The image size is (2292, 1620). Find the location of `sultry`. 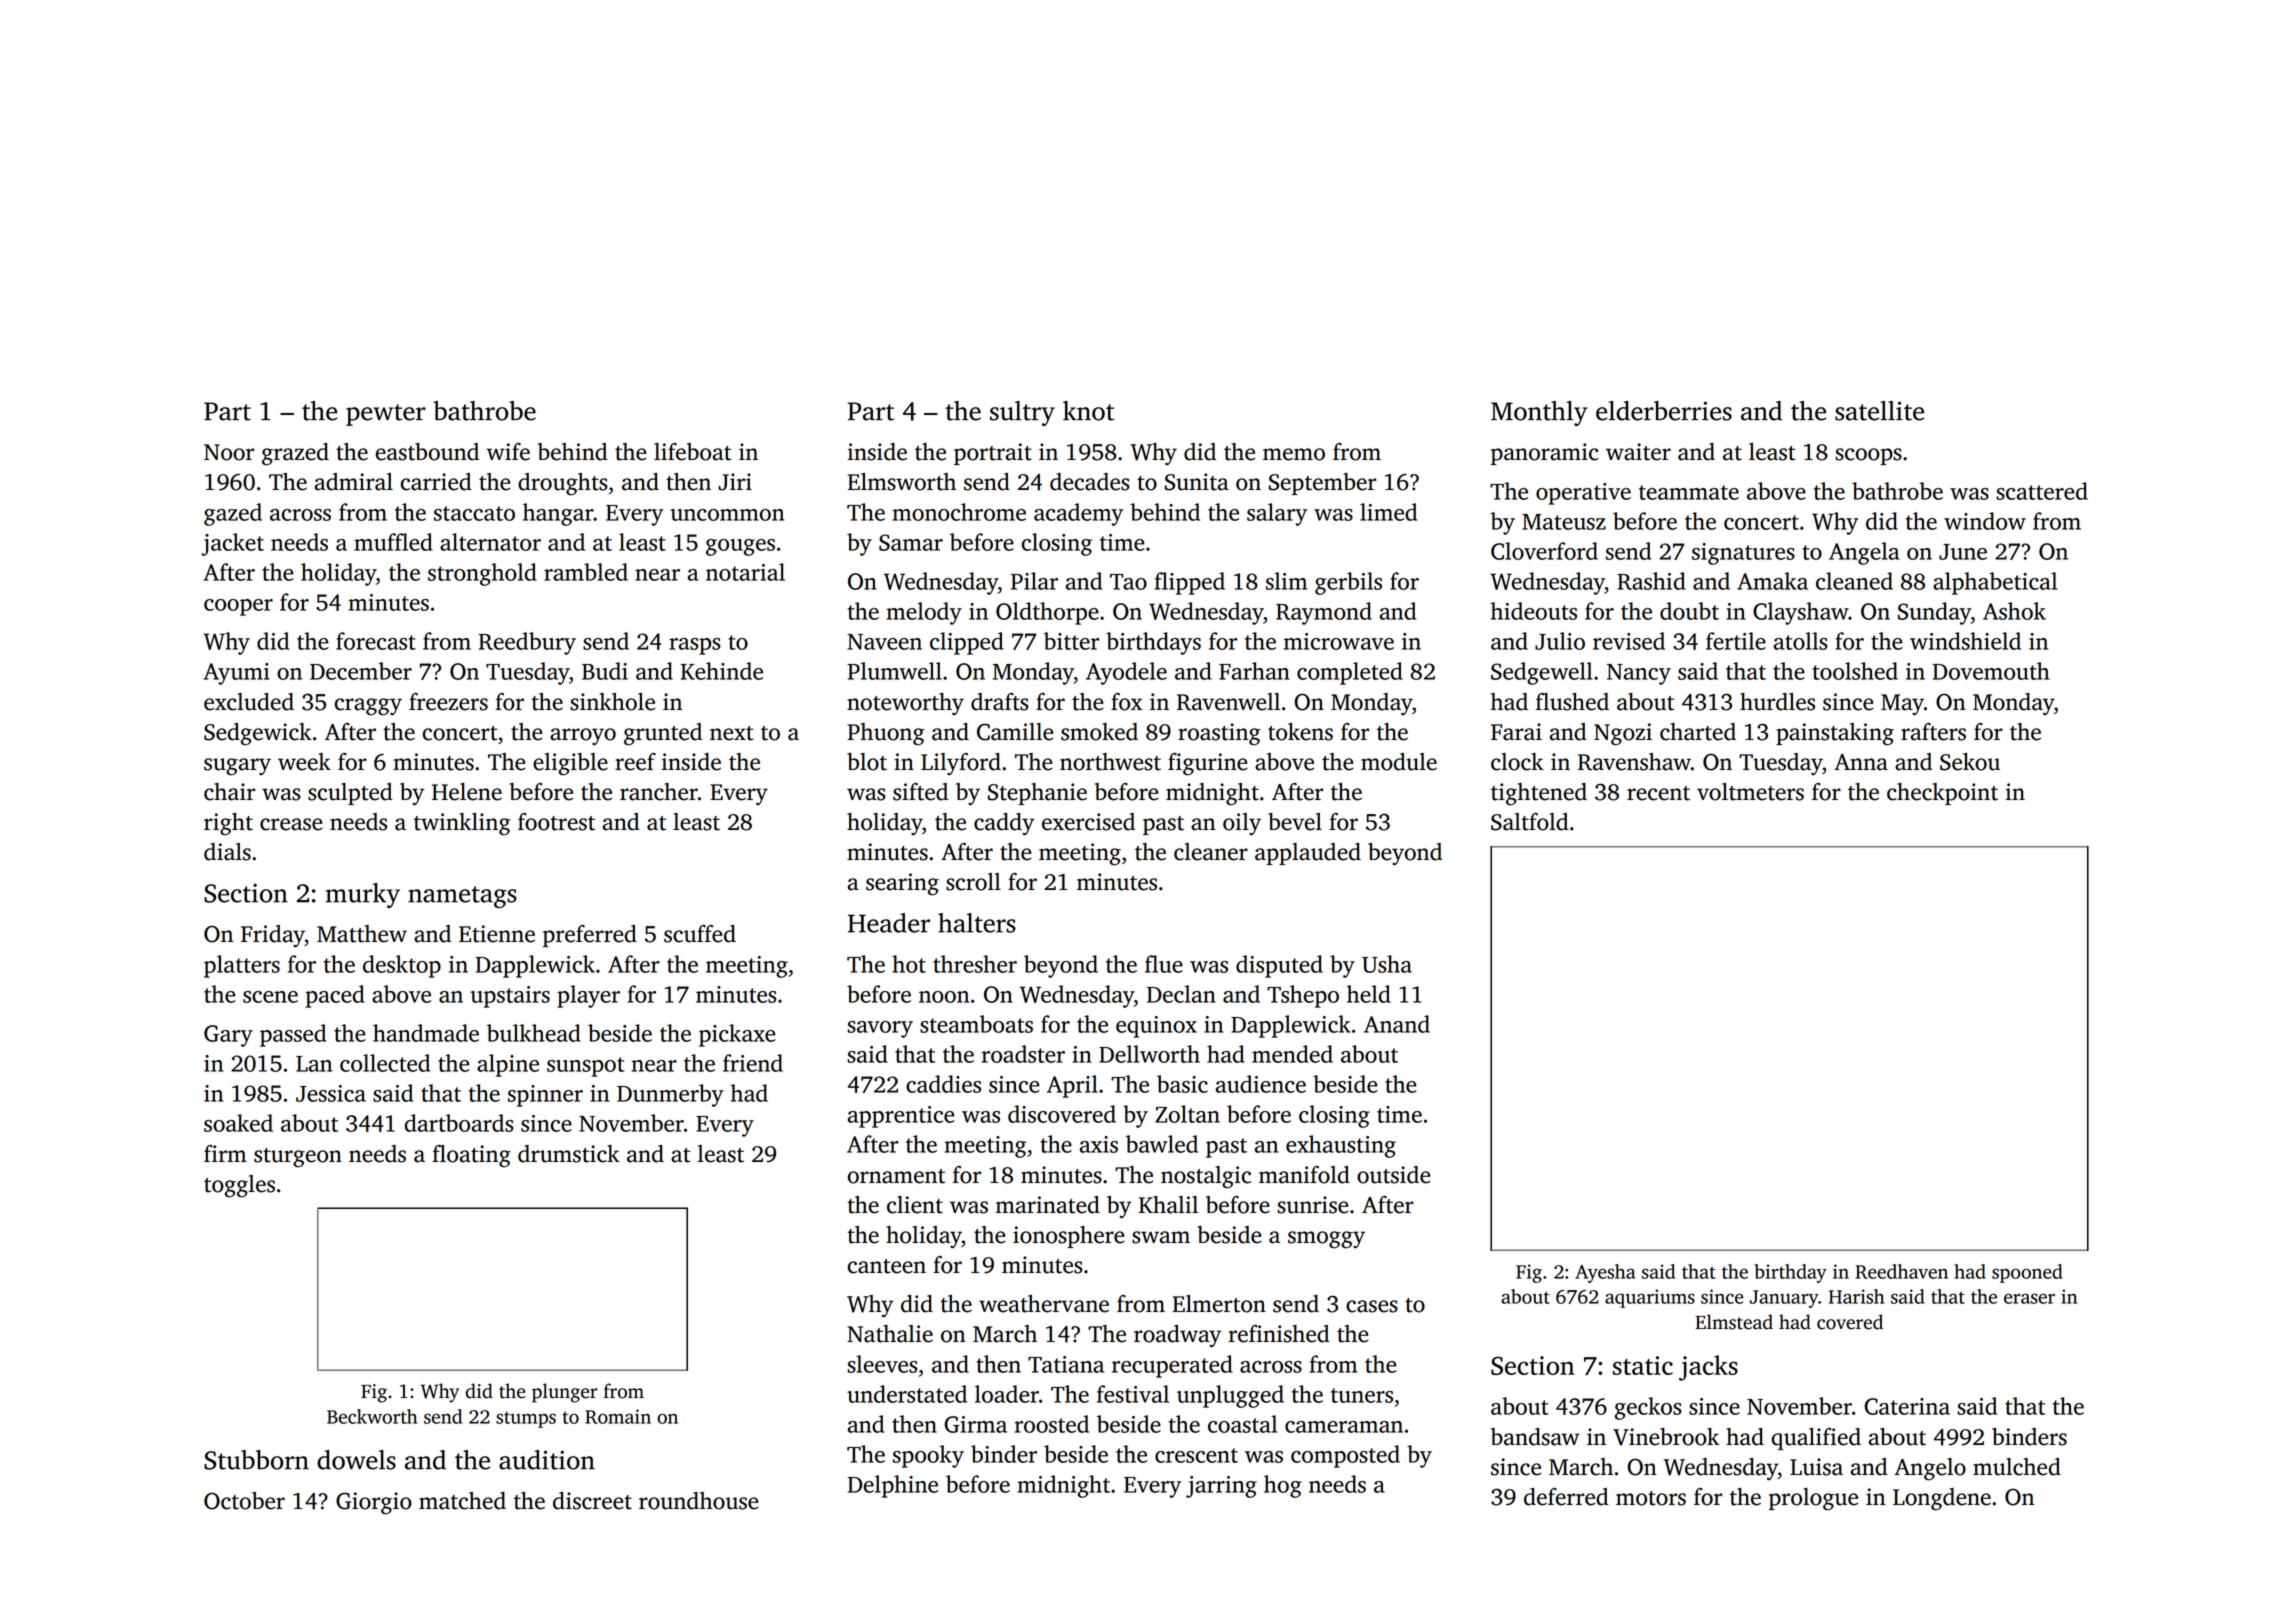

sultry is located at coordinates (1022, 413).
